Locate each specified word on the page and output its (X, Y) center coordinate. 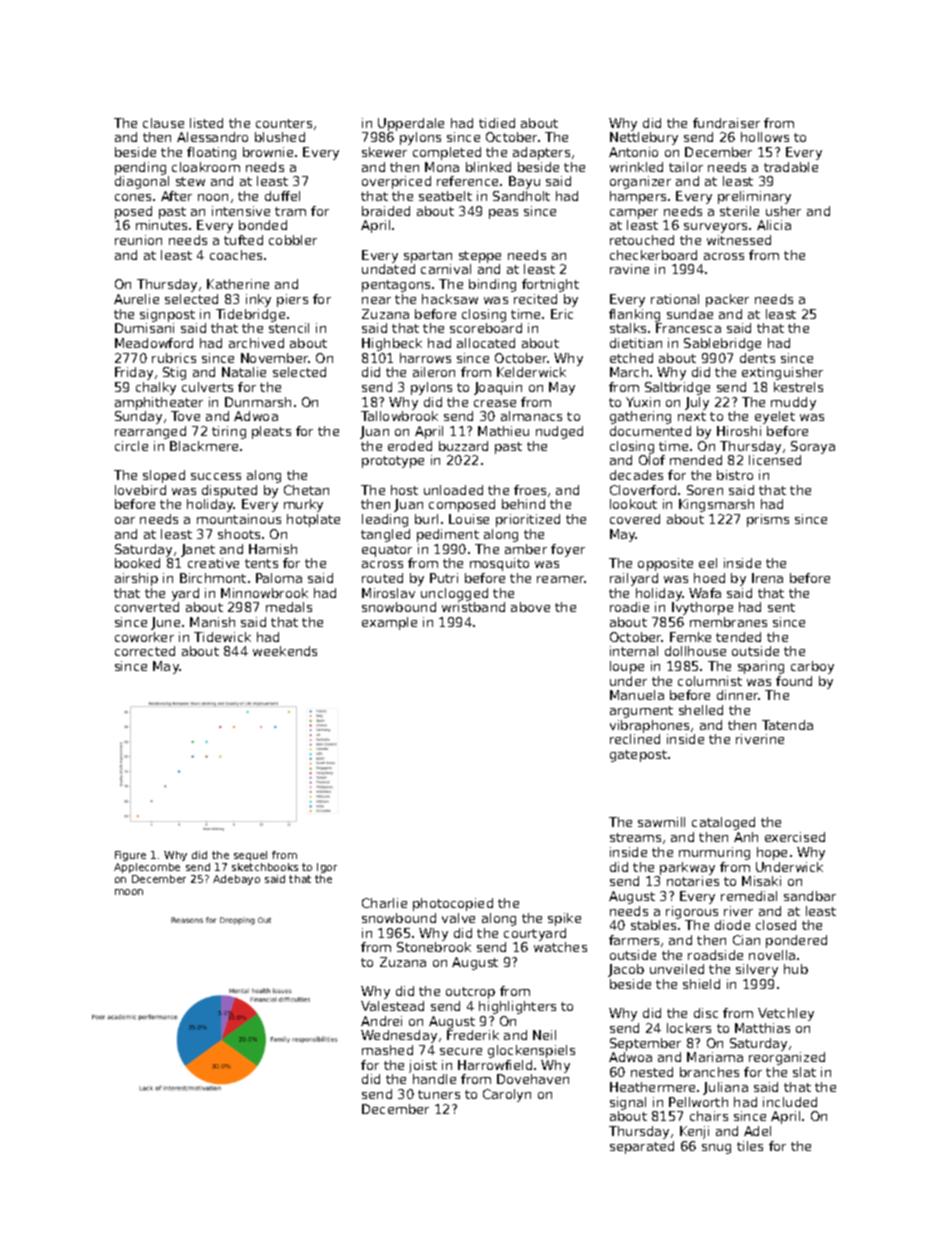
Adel (757, 1131)
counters (284, 123)
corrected (145, 651)
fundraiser (726, 123)
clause (163, 123)
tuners (439, 1094)
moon (129, 892)
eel (708, 563)
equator (387, 551)
